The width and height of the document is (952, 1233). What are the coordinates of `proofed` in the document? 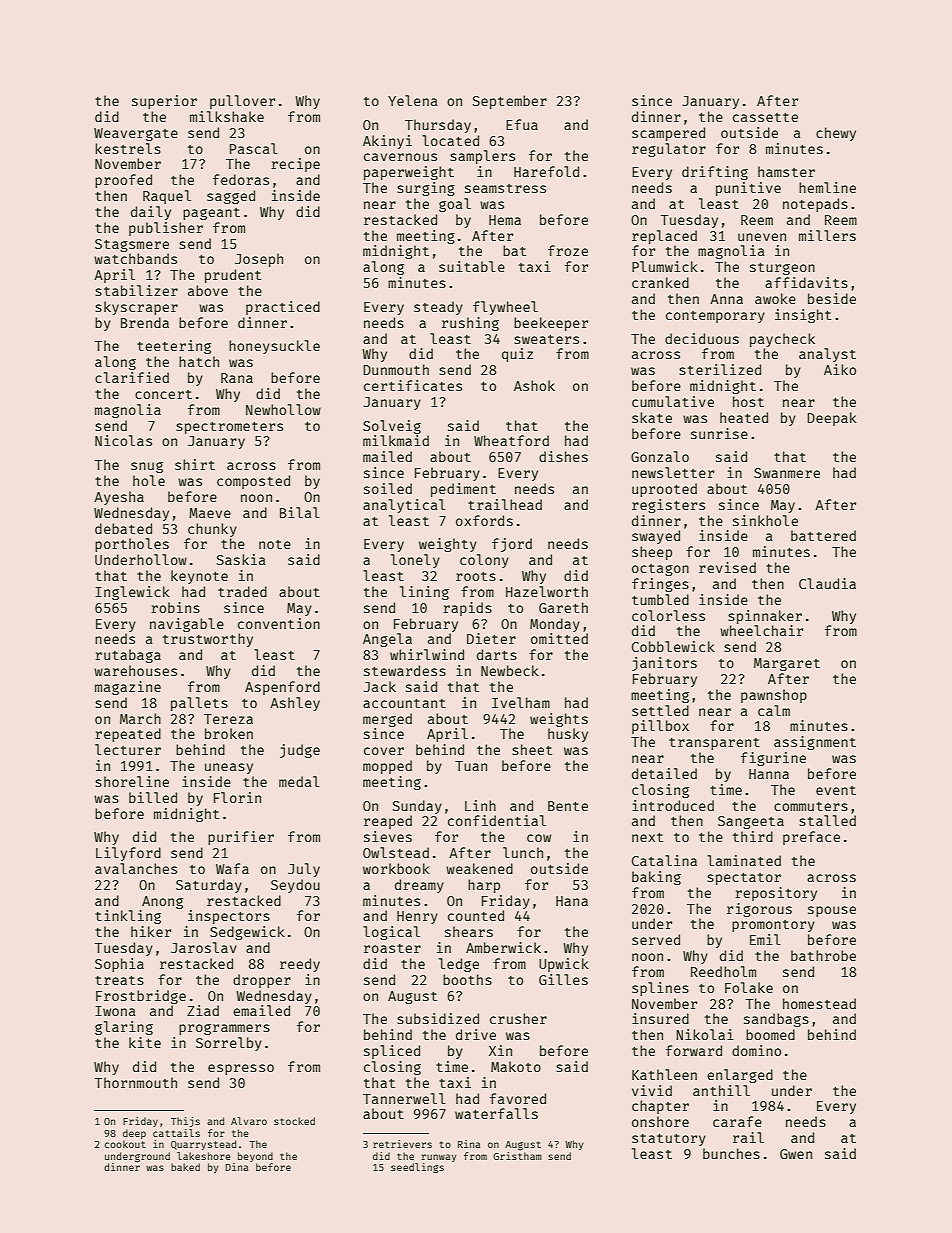 It's located at (123, 181).
